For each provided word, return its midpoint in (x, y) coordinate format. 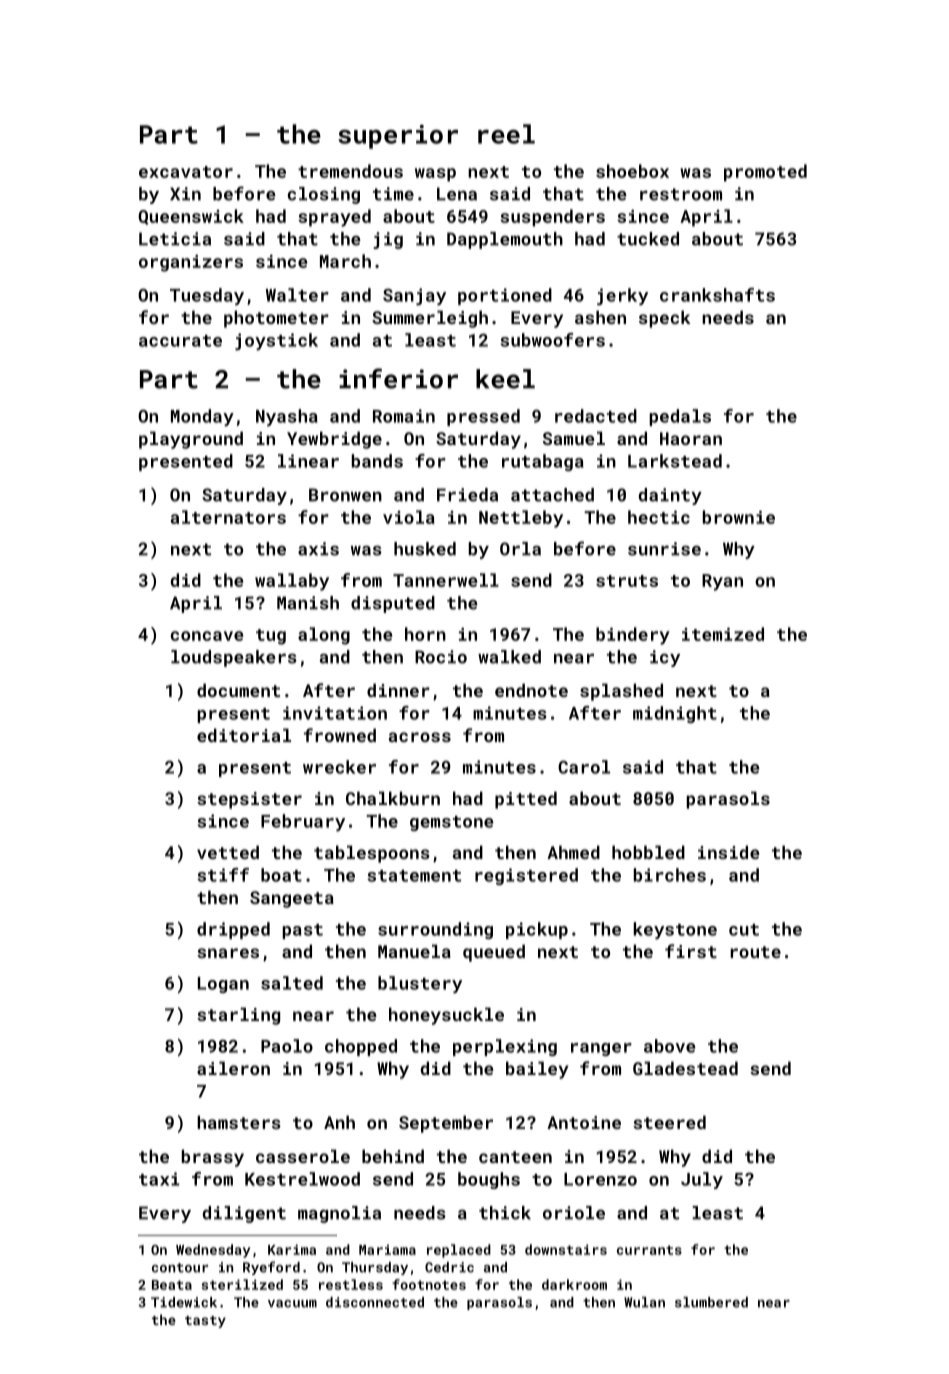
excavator (186, 172)
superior (398, 137)
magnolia (339, 1214)
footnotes (429, 1284)
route (755, 952)
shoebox (632, 171)
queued (494, 953)
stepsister (249, 800)
